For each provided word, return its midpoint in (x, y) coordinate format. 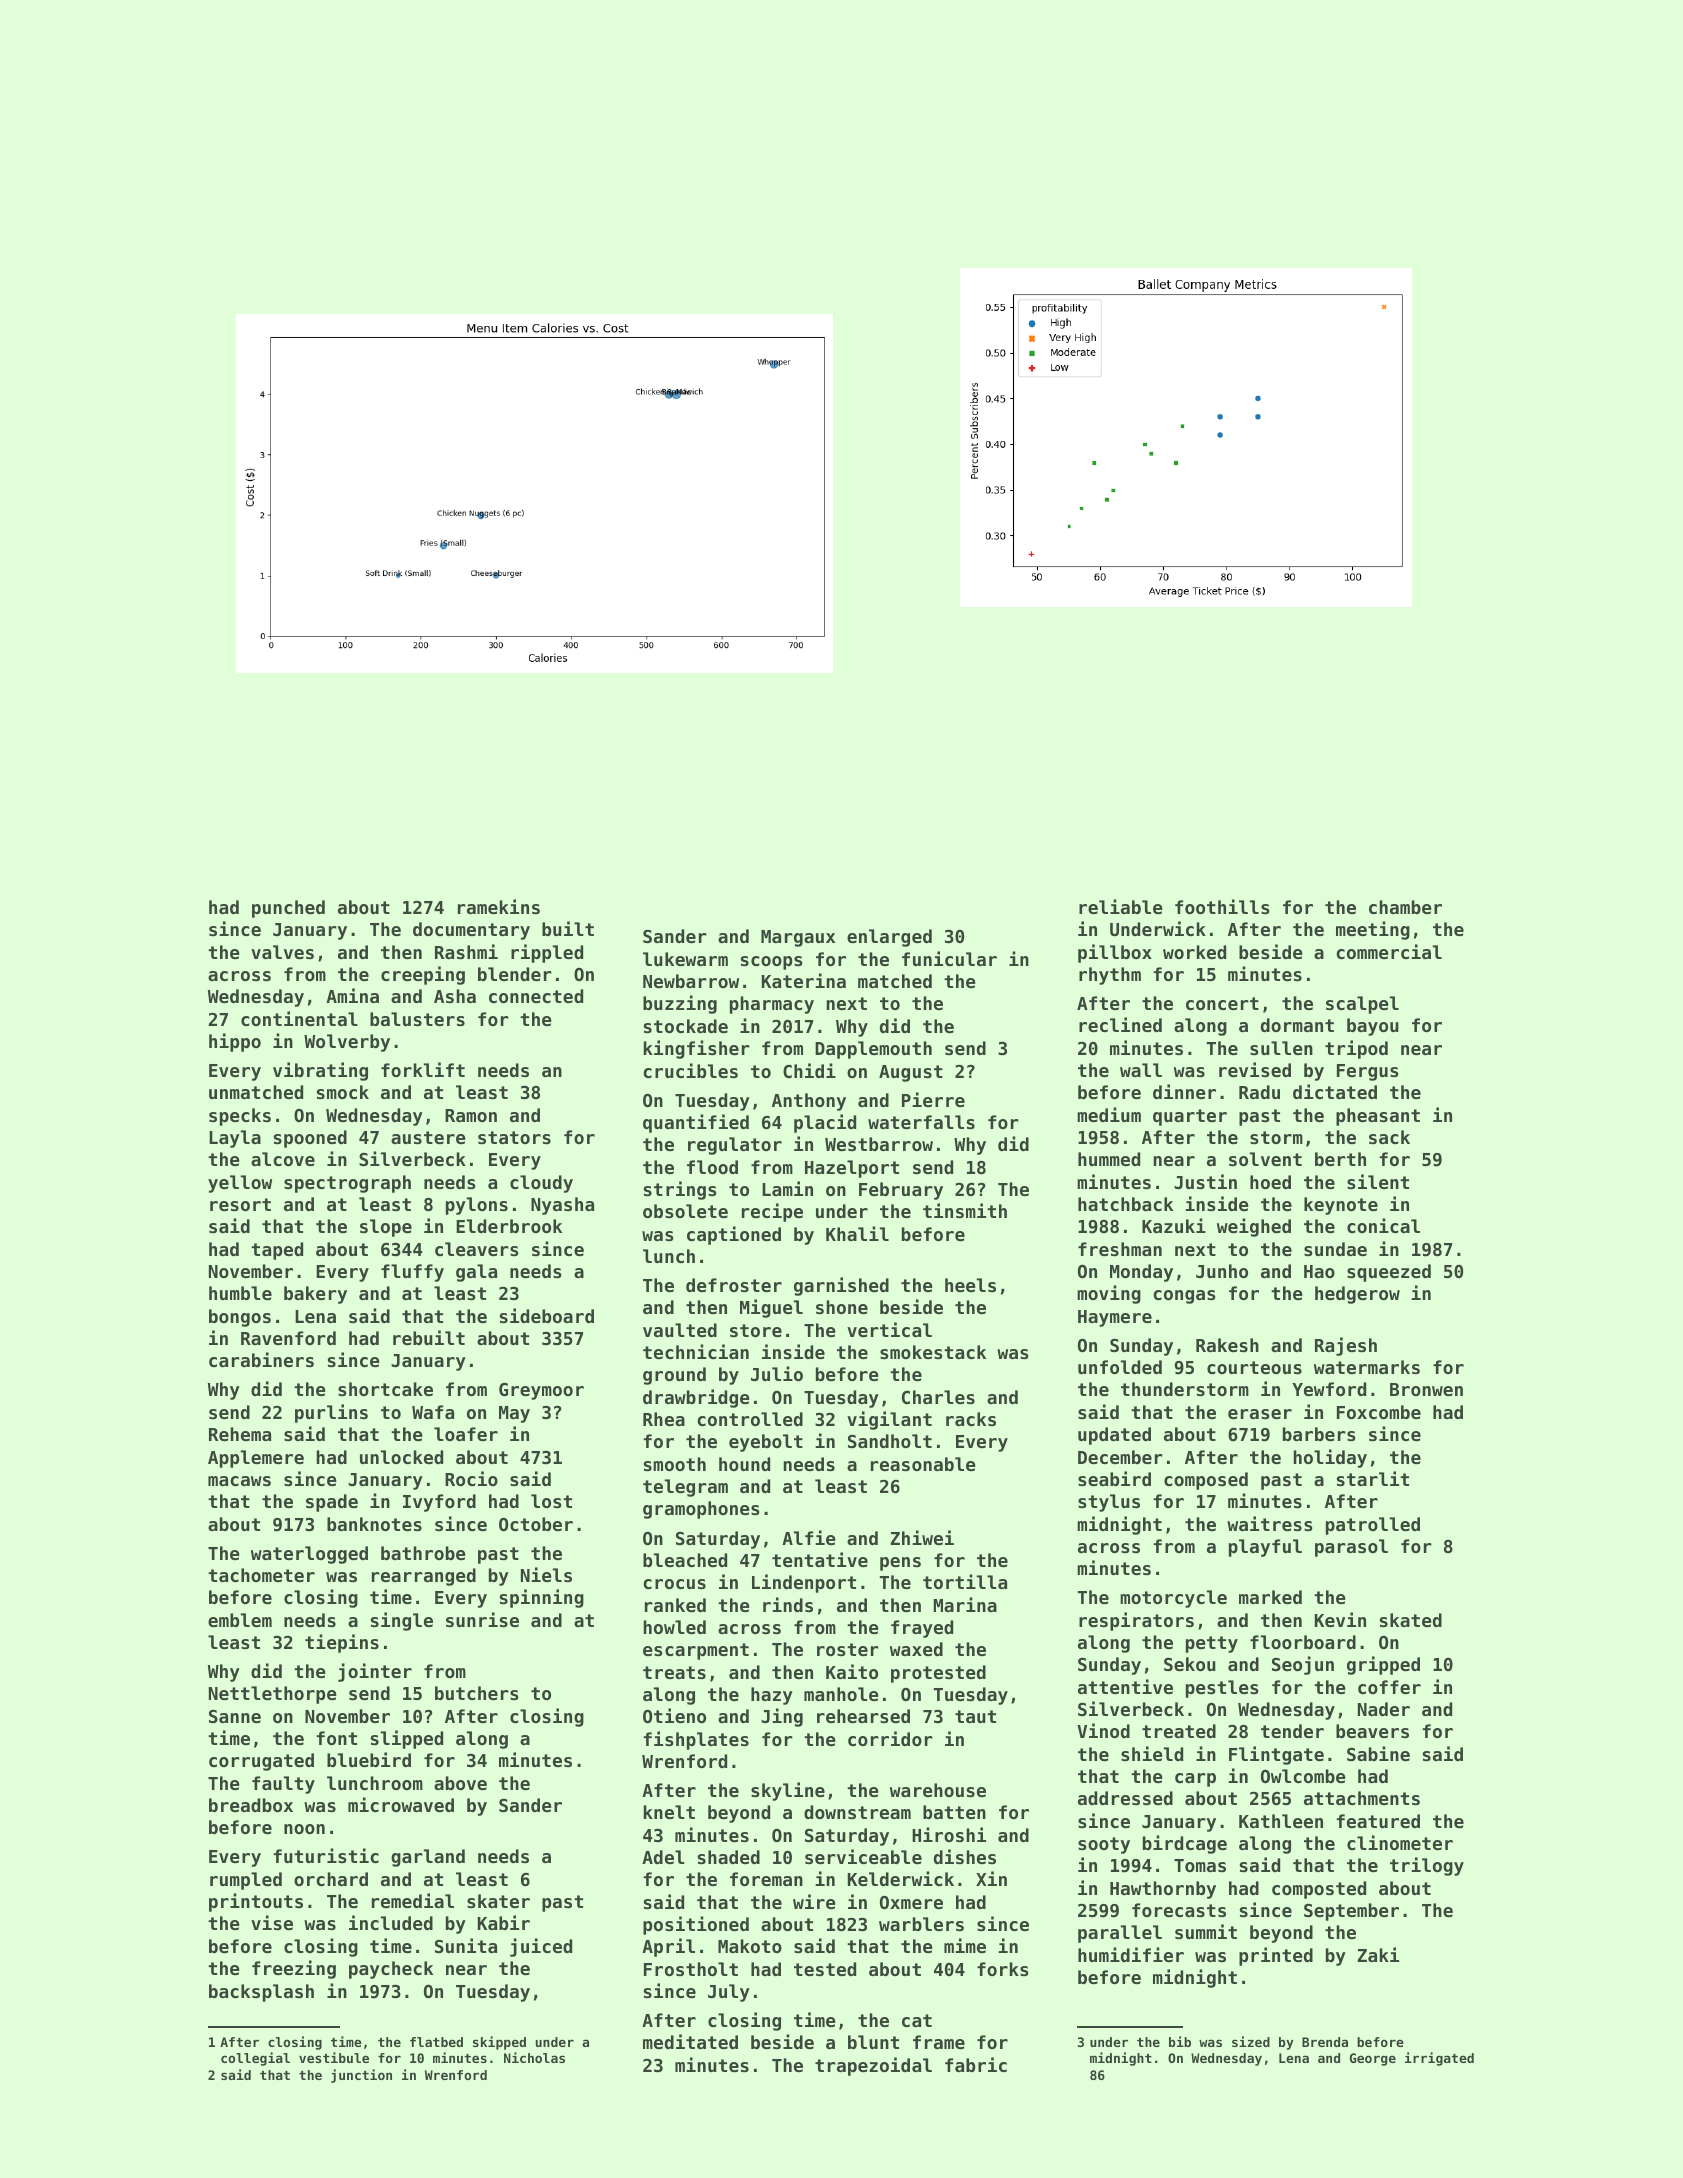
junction (361, 2076)
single (402, 1621)
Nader (1384, 1709)
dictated (1335, 1091)
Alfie (809, 1537)
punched (288, 909)
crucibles (690, 1070)
